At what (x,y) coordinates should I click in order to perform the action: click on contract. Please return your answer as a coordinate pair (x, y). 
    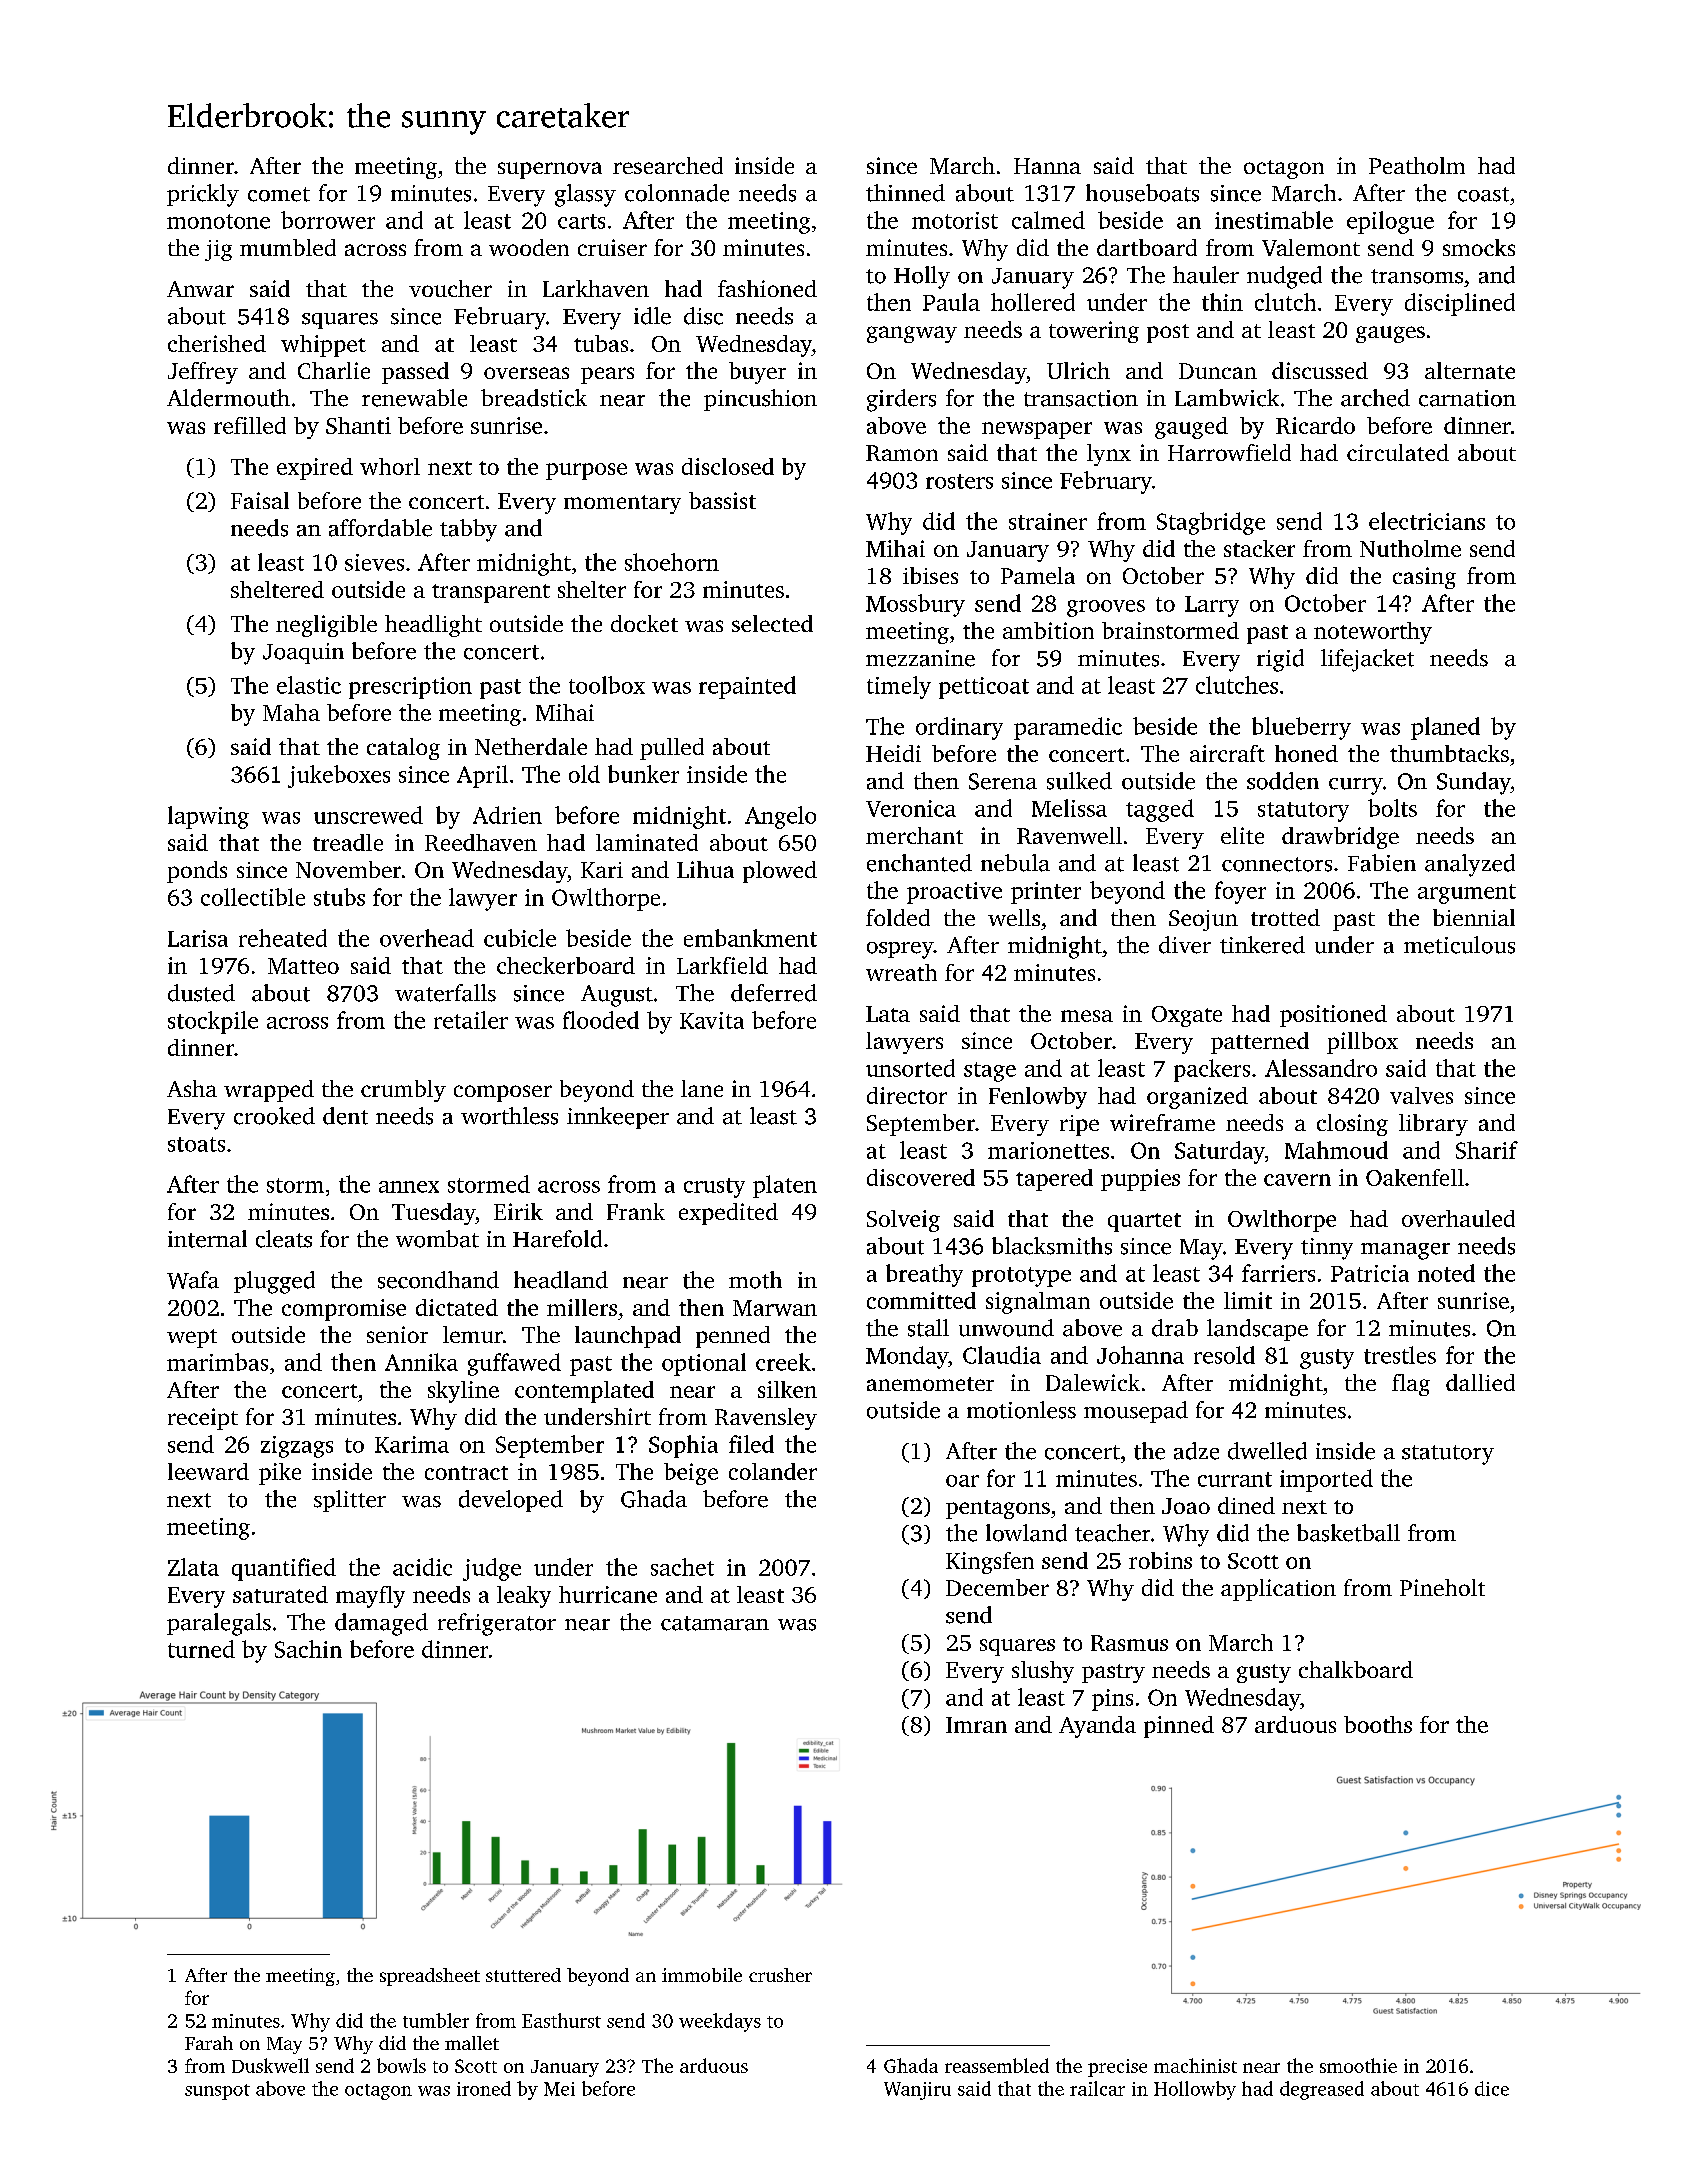
    Looking at the image, I should click on (466, 1473).
